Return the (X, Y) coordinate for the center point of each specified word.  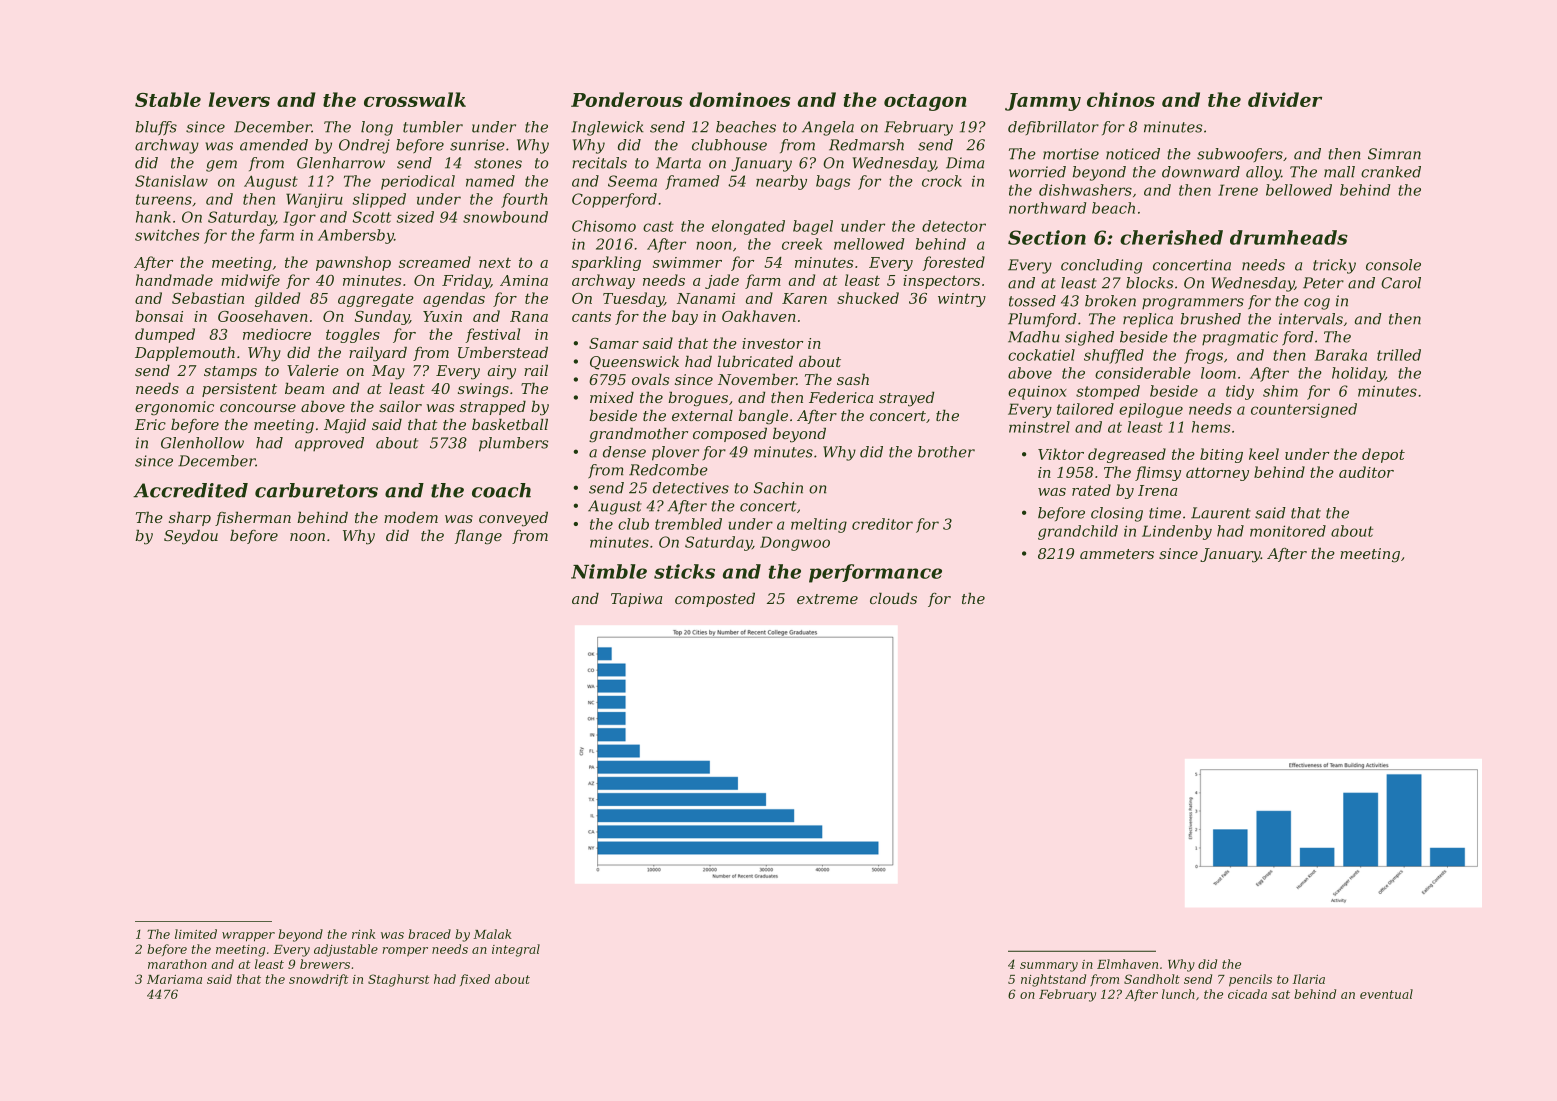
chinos (1121, 99)
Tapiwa (636, 600)
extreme (827, 599)
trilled (1399, 355)
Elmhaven (1127, 964)
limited (196, 934)
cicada (1247, 994)
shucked (868, 298)
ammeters (1117, 554)
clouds (893, 598)
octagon (925, 102)
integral (516, 950)
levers (239, 99)
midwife (250, 281)
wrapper (248, 937)
